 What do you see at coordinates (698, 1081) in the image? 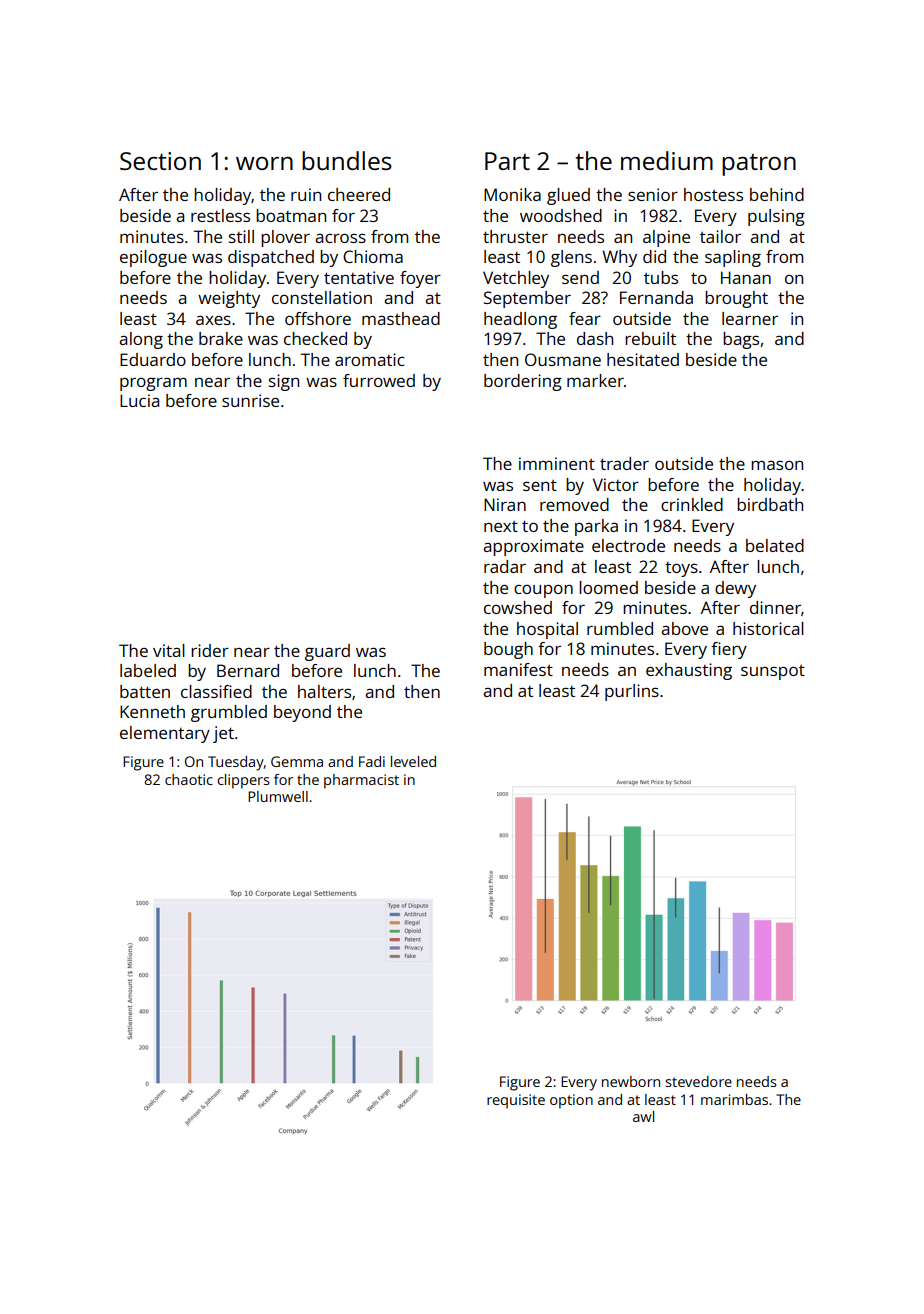
I see `stevedore` at bounding box center [698, 1081].
